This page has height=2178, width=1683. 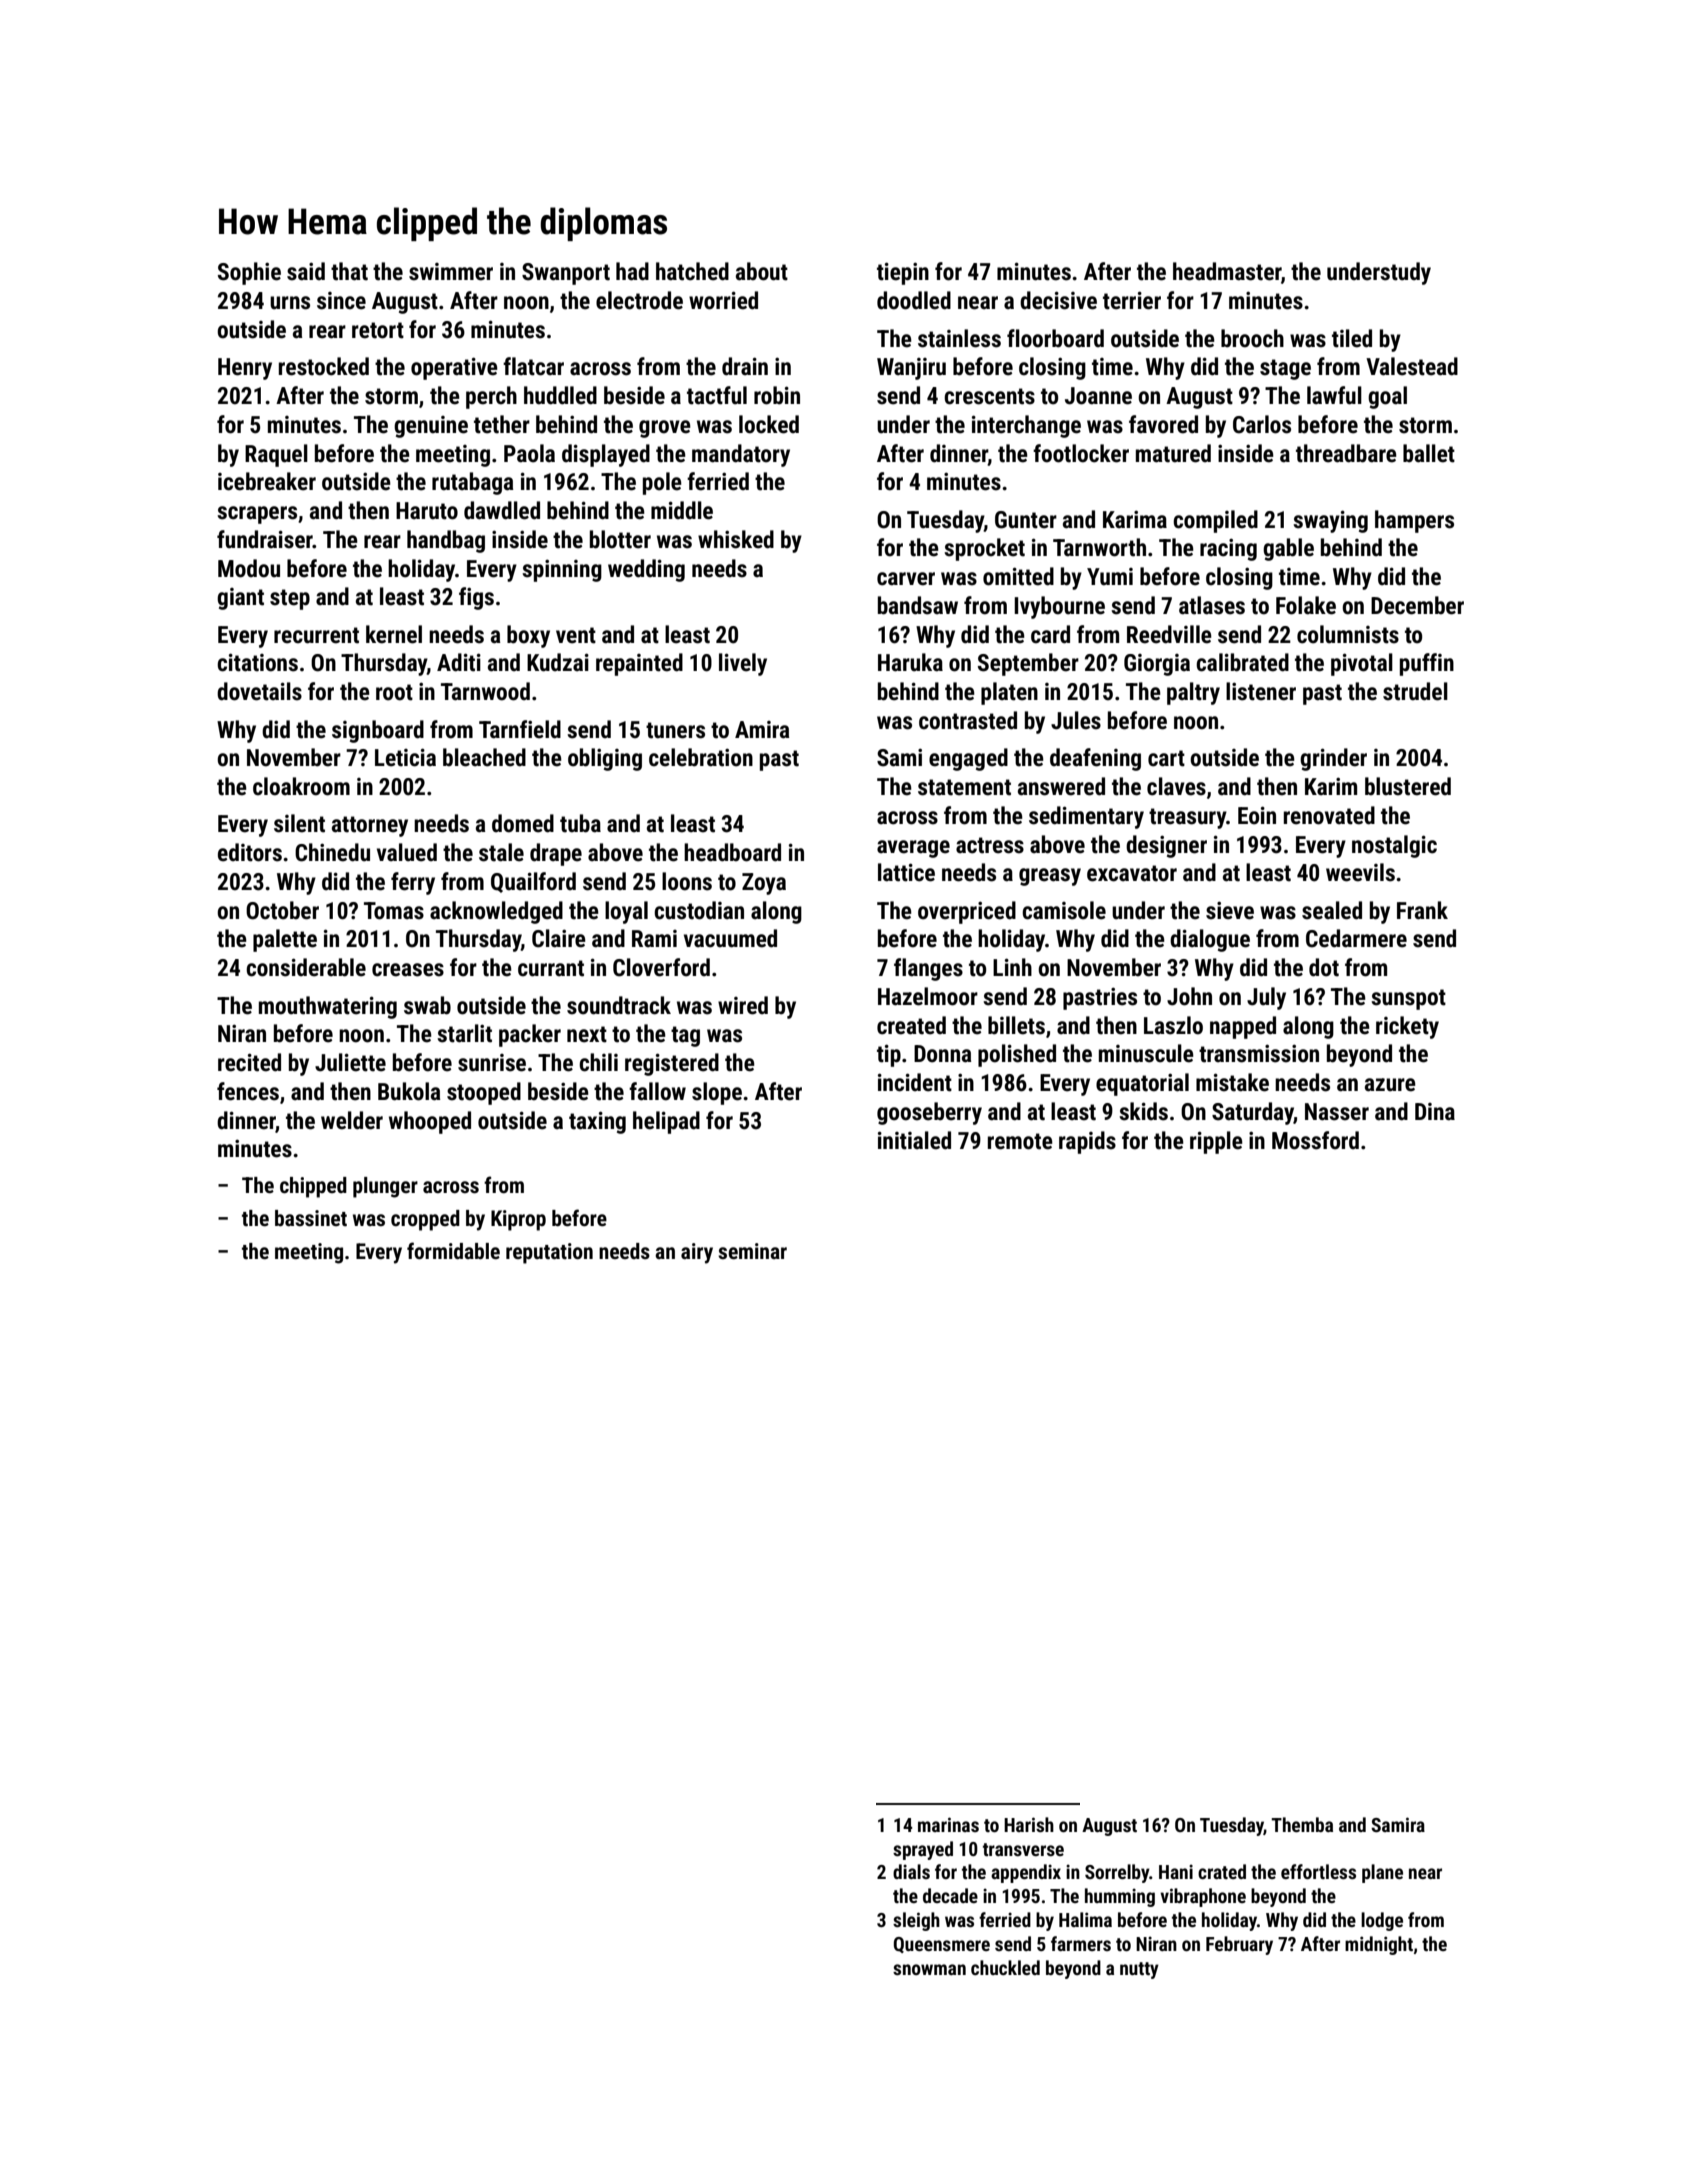 I want to click on airy, so click(x=697, y=1253).
